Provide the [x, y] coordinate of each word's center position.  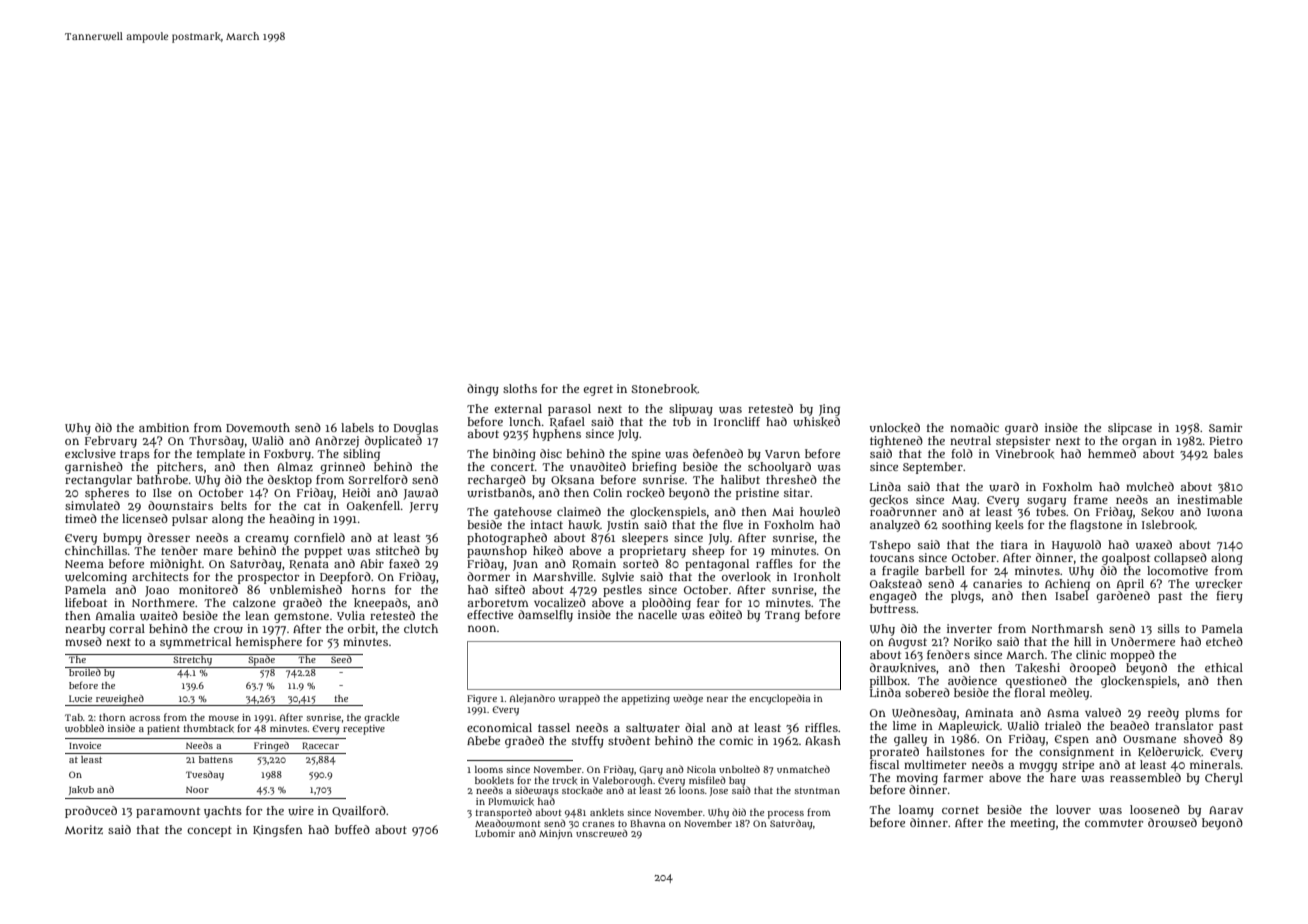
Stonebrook [664, 389]
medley [1069, 694]
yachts [223, 812]
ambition [164, 427]
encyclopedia [780, 699]
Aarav [1226, 810]
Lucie [80, 698]
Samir [1225, 427]
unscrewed [602, 833]
